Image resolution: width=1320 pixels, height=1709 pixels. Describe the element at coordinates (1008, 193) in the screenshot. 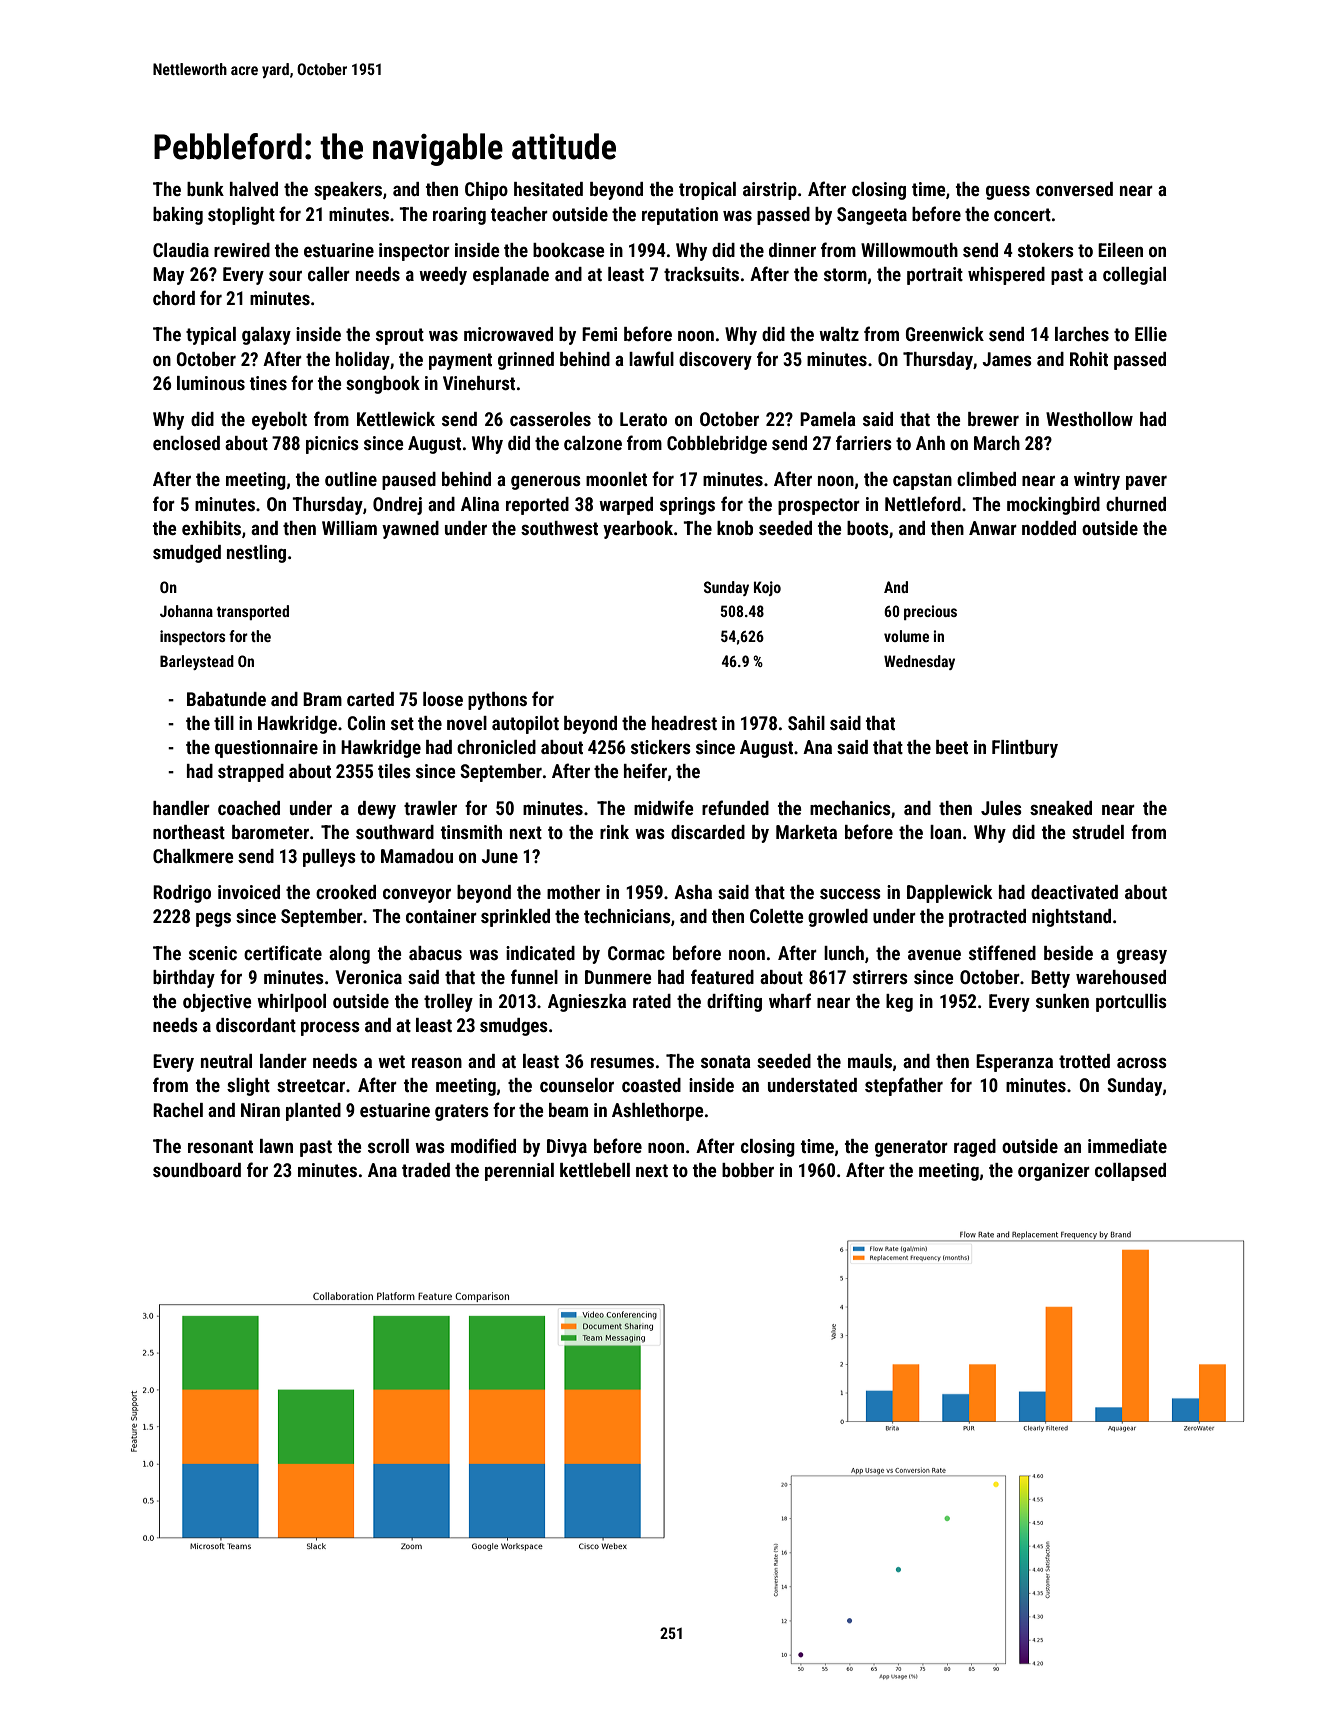

I see `guess` at that location.
